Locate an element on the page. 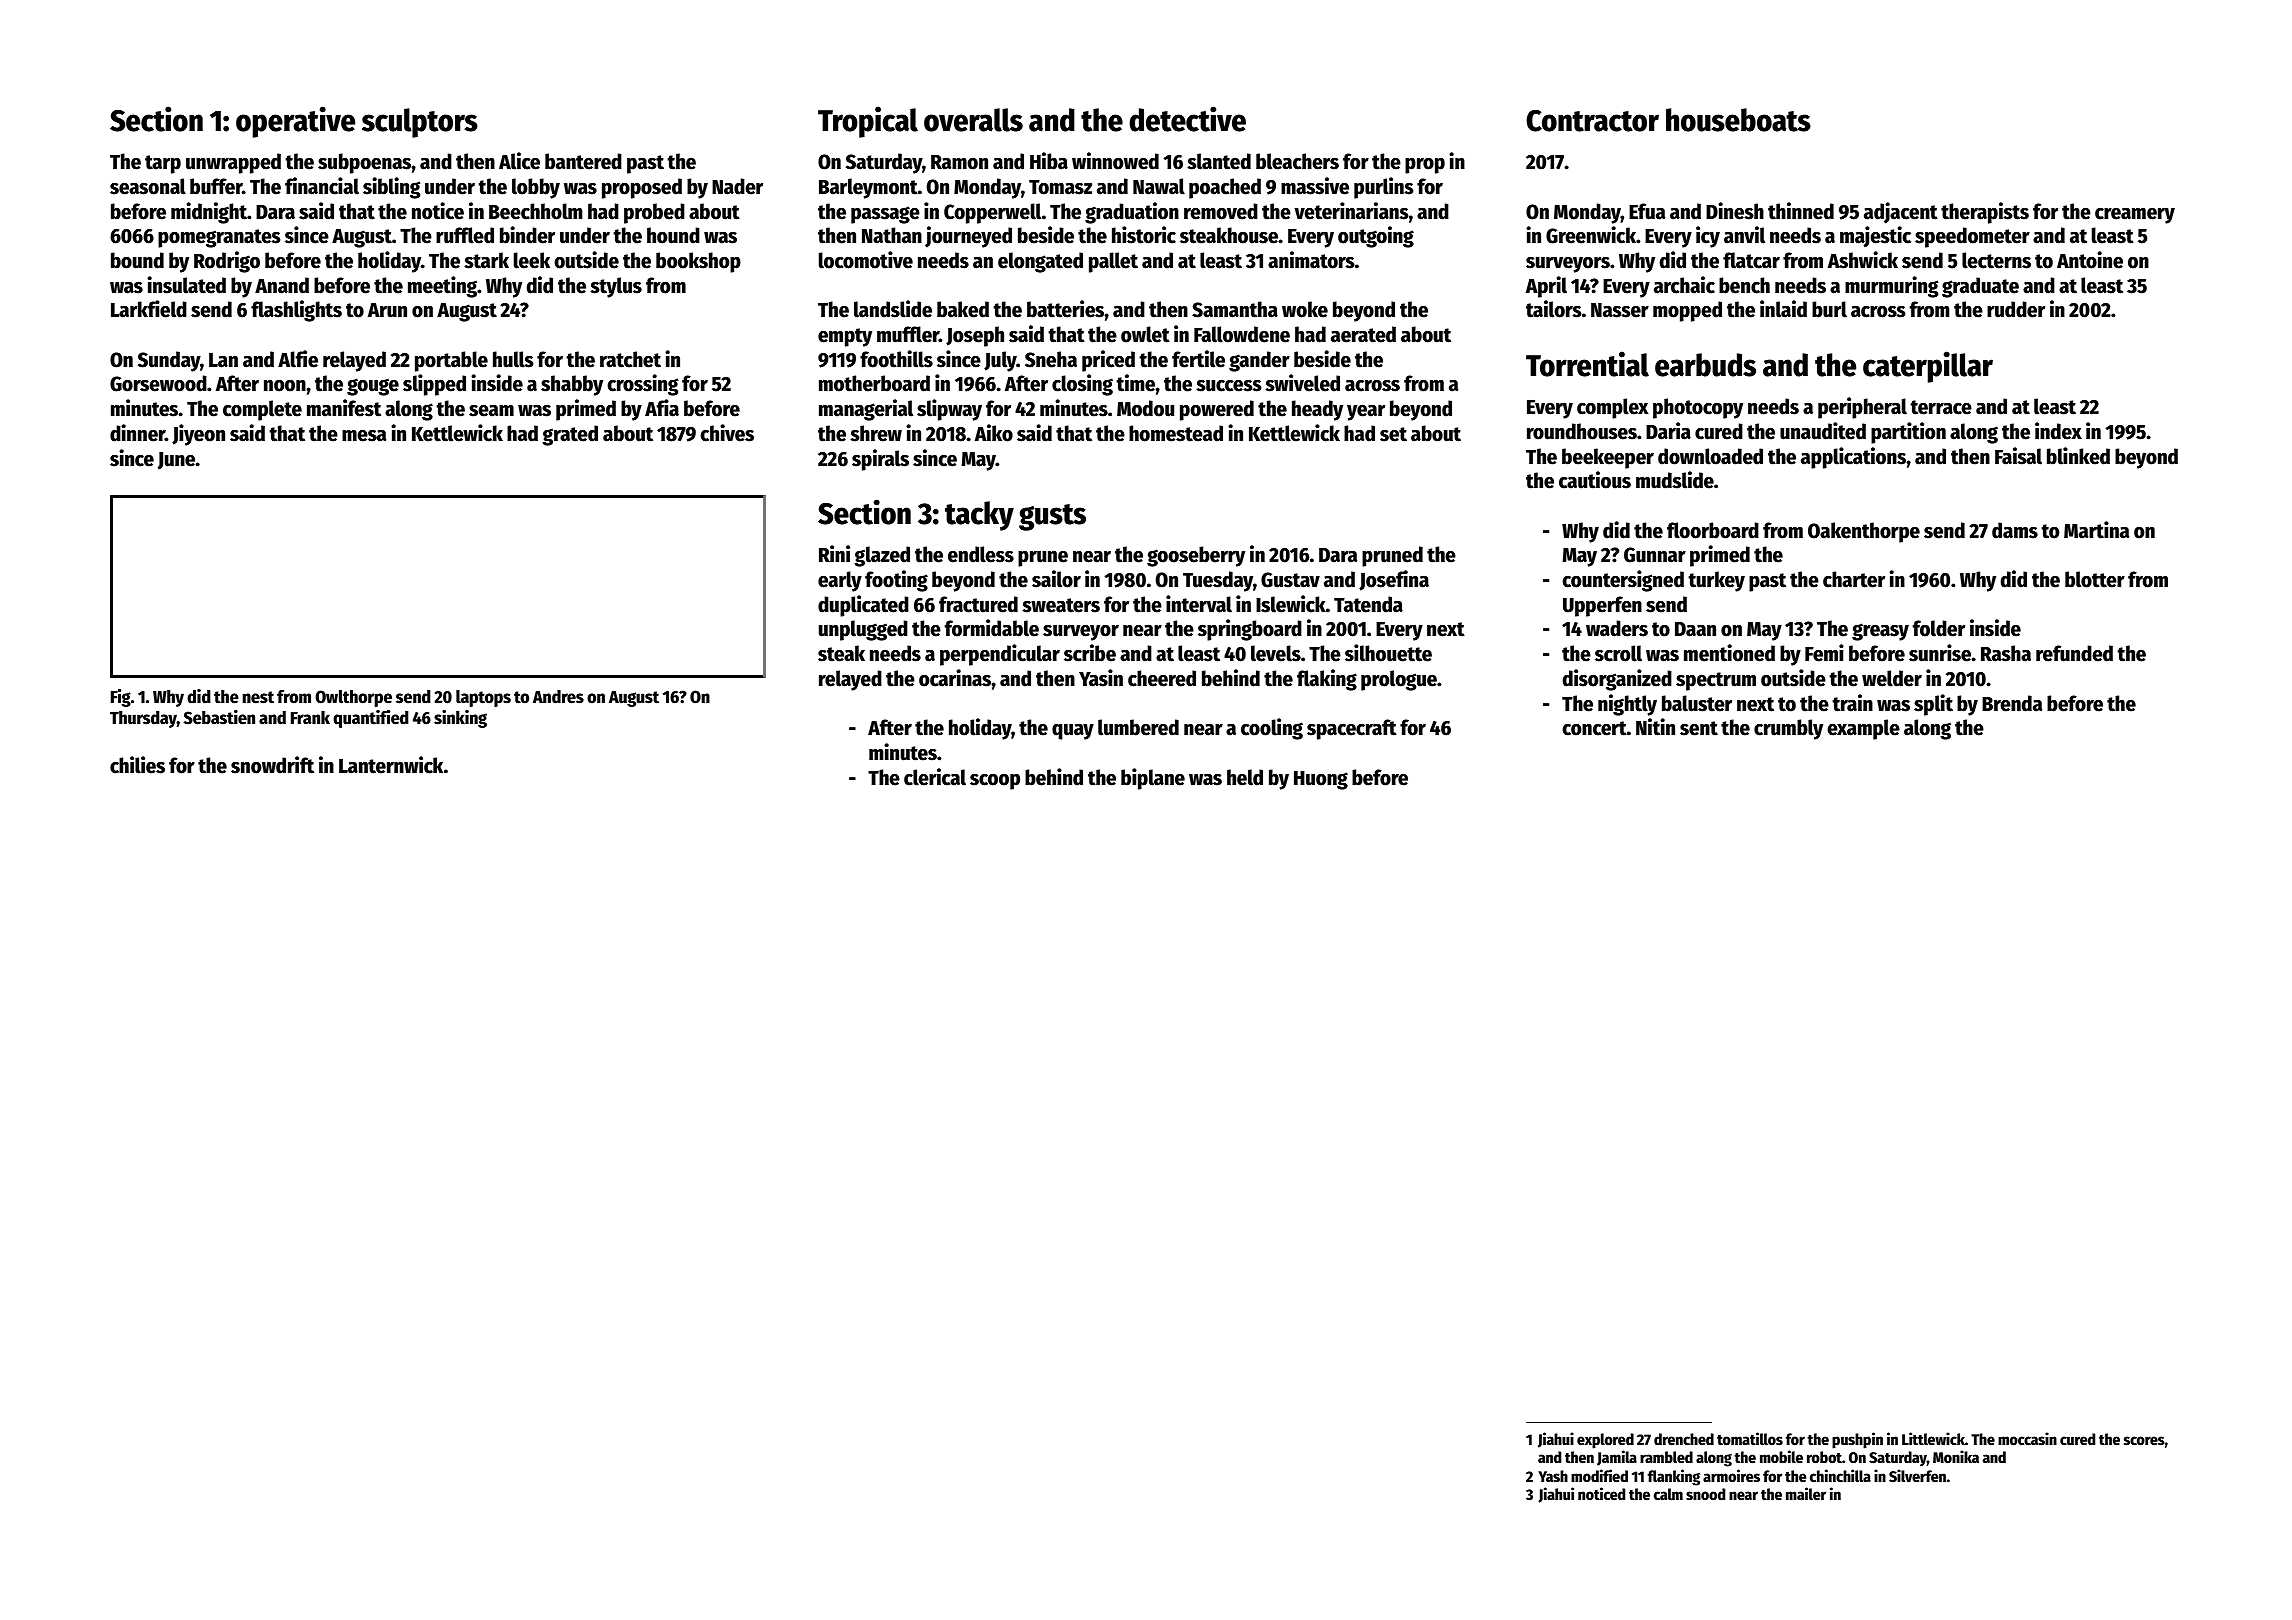  June is located at coordinates (177, 461).
